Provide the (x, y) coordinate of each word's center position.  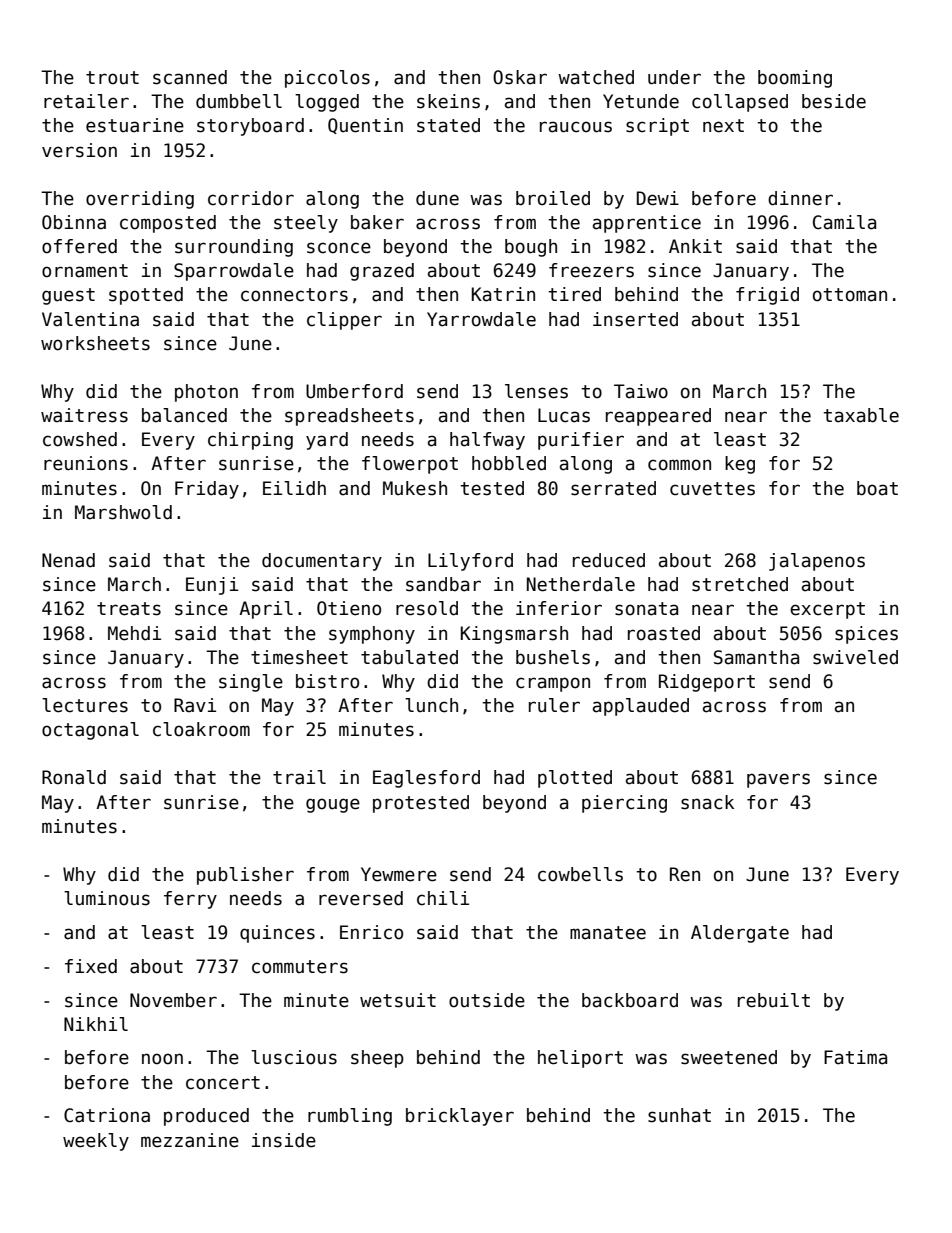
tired (574, 294)
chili (443, 898)
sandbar (443, 584)
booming (795, 79)
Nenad (68, 560)
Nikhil (96, 1024)
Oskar (520, 77)
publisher (245, 876)
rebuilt (774, 1000)
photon (206, 393)
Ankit (695, 246)
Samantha (756, 657)
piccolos (327, 79)
